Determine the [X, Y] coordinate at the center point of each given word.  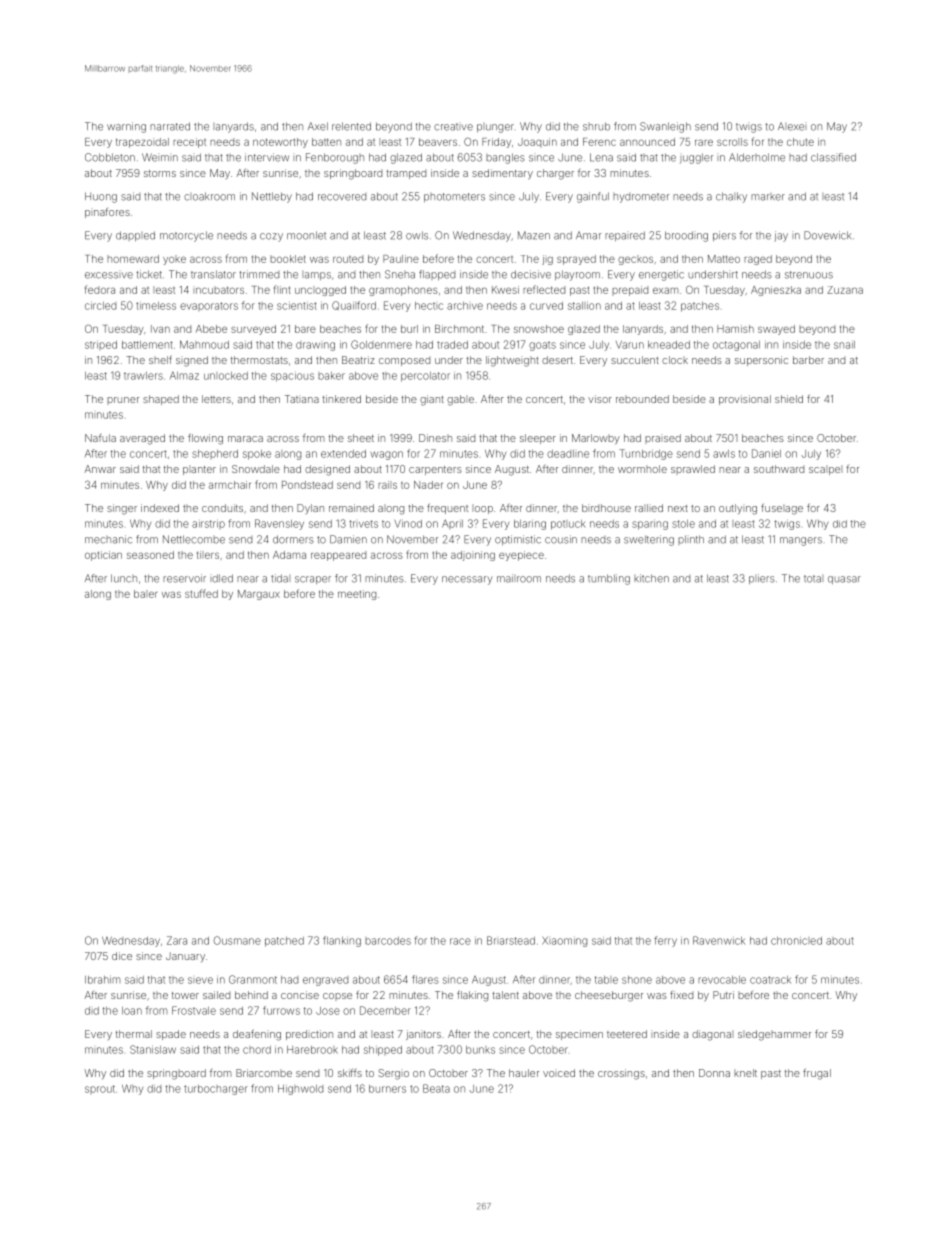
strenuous [809, 275]
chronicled [796, 940]
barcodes [388, 941]
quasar [844, 580]
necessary [467, 580]
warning [126, 127]
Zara [177, 940]
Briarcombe [264, 1073]
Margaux [259, 595]
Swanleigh [665, 127]
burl [409, 329]
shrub [596, 126]
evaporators [209, 306]
